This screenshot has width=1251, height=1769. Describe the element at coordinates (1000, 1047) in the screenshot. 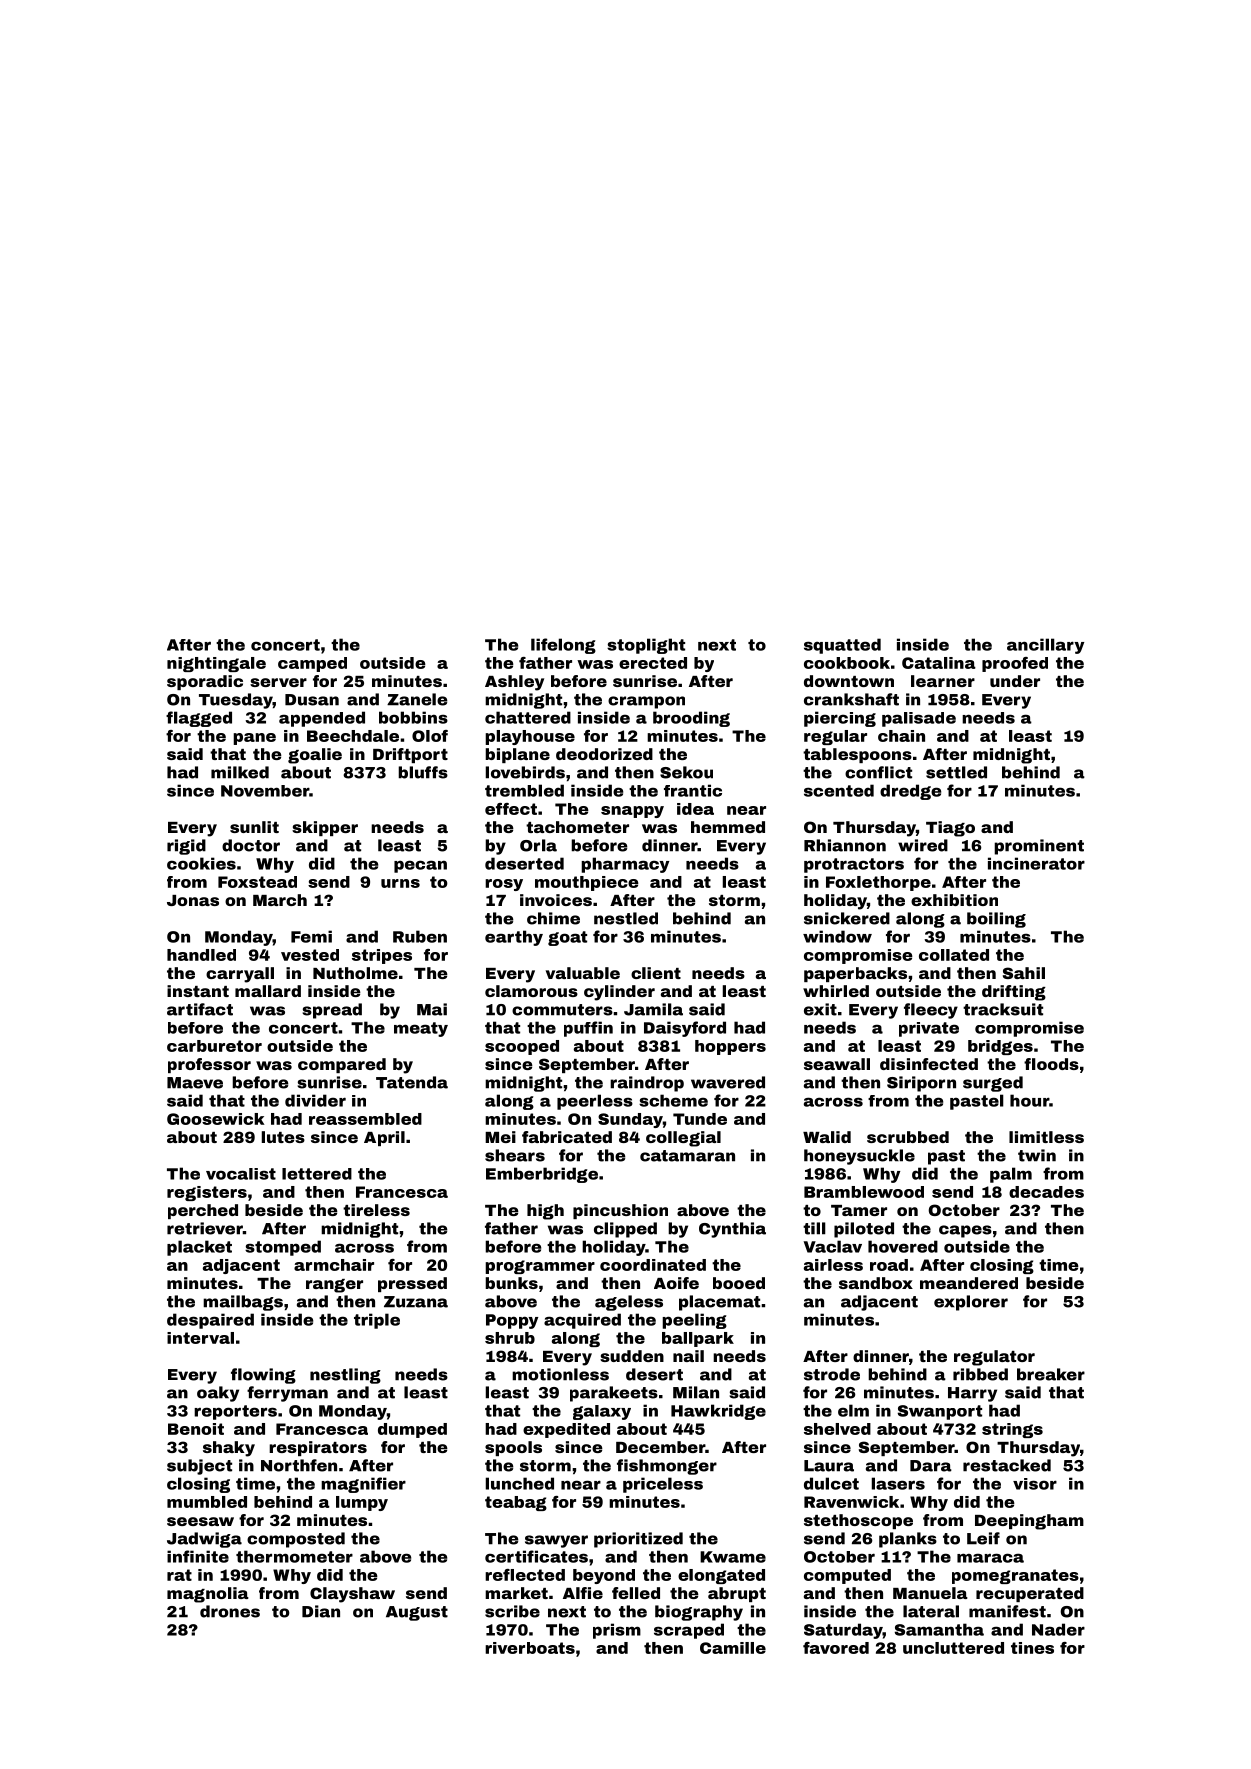

I see `bridges` at that location.
